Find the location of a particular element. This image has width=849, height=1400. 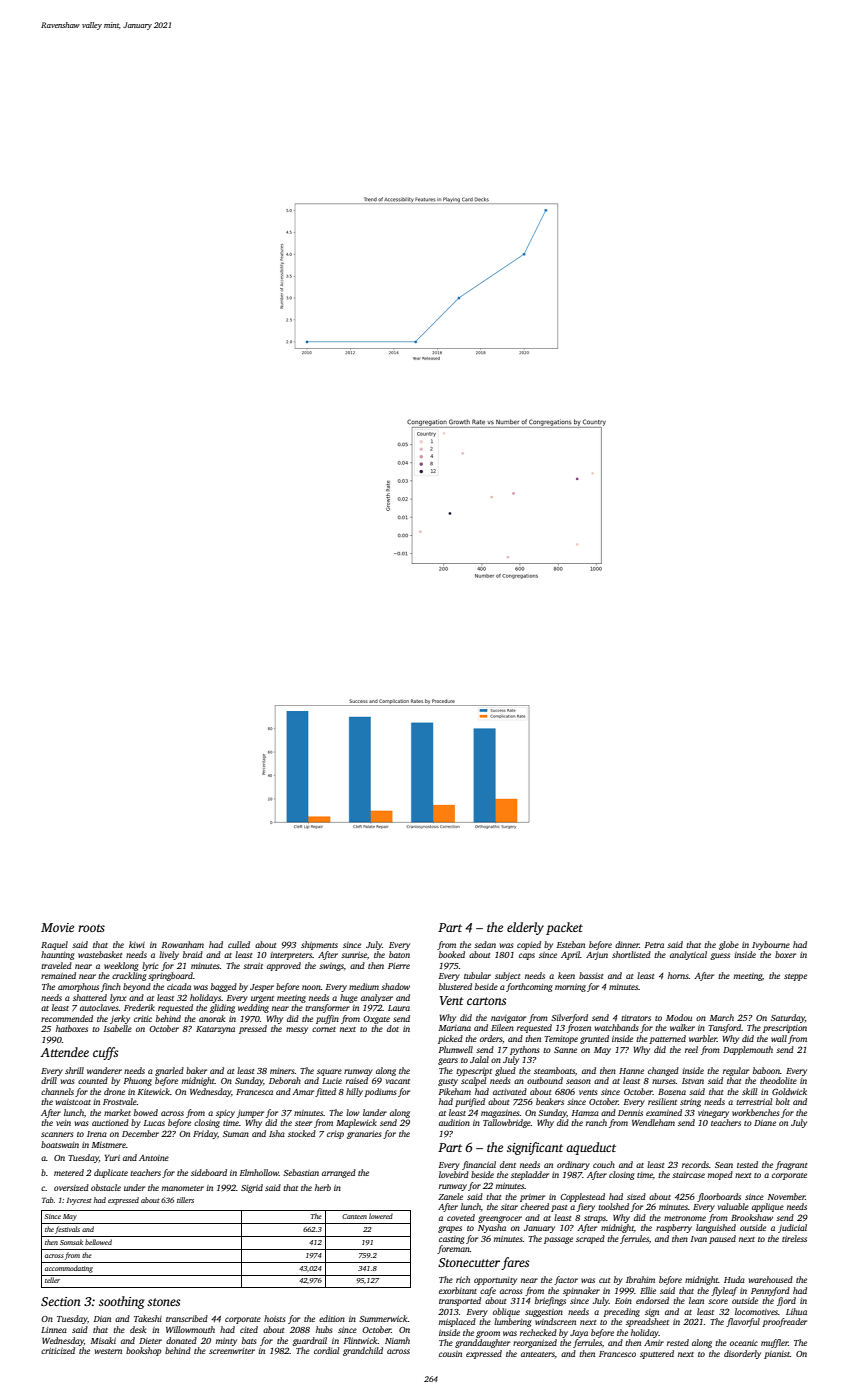

counted is located at coordinates (93, 1080).
